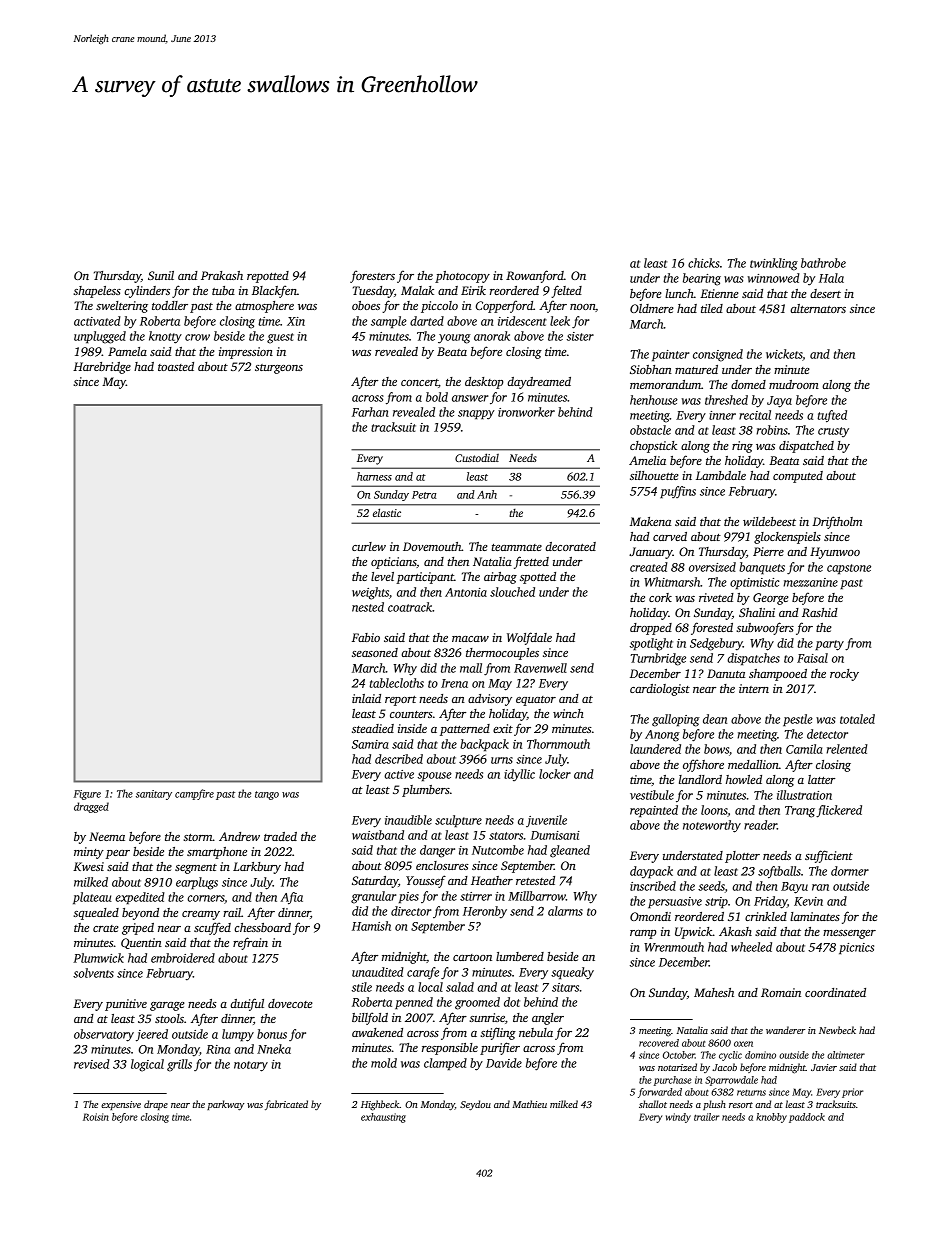 This document has height=1233, width=952. I want to click on dormer, so click(850, 871).
